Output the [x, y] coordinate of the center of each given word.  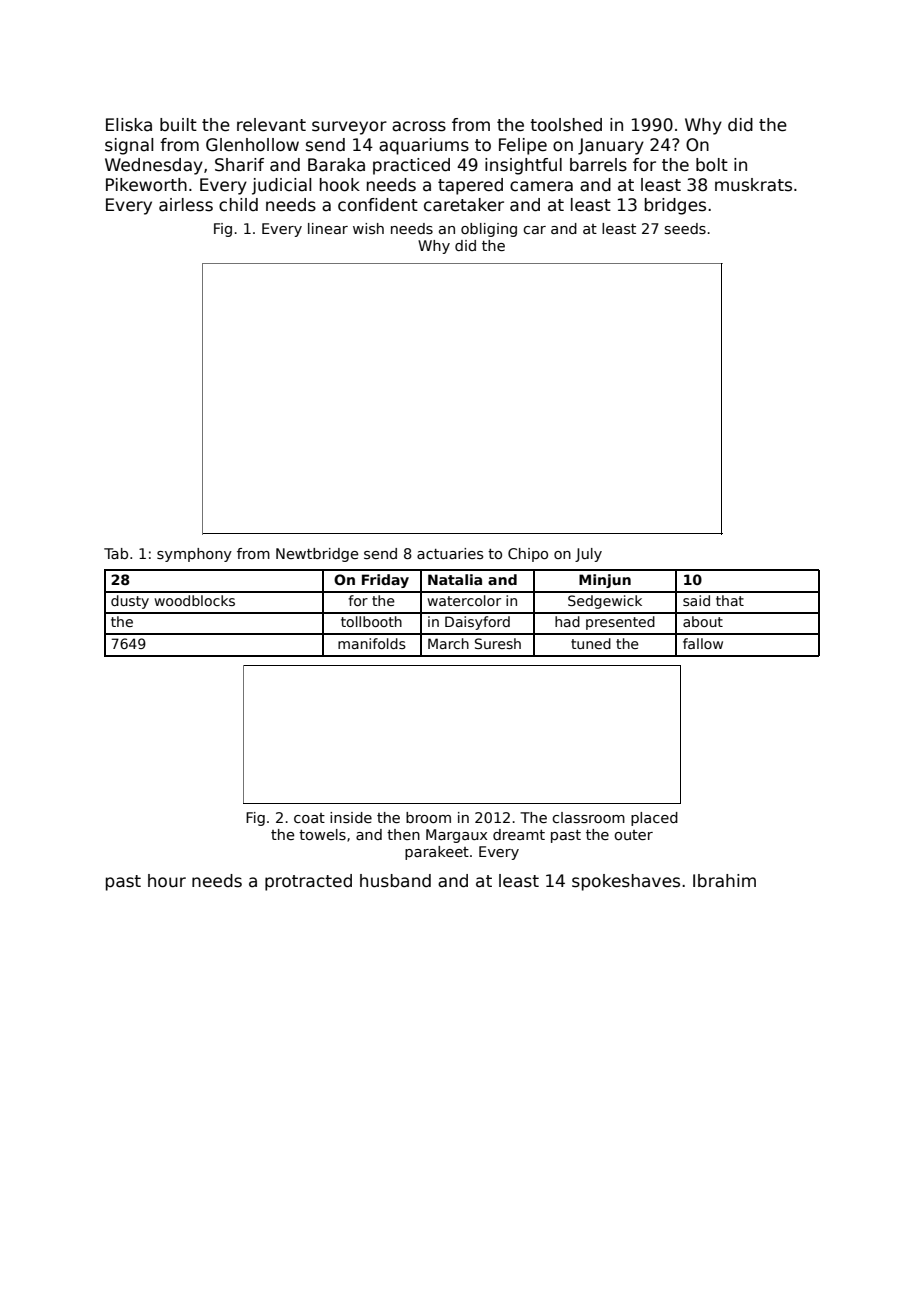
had [567, 621]
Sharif [239, 165]
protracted [308, 882]
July [588, 555]
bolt [712, 165]
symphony [194, 555]
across [419, 126]
